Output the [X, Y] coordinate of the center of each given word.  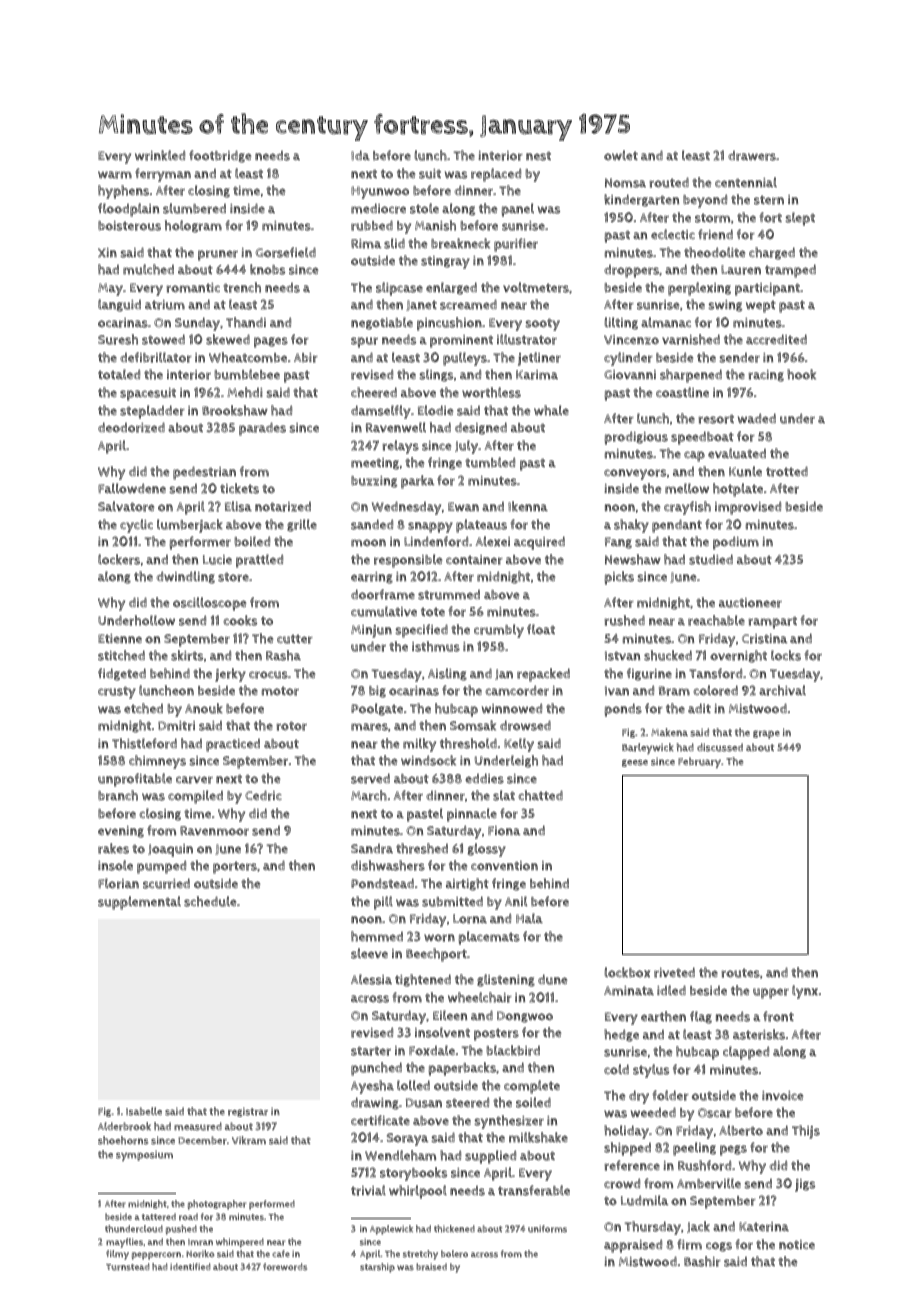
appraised [633, 1246]
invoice [783, 1096]
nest [538, 156]
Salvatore [126, 506]
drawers [752, 156]
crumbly [499, 631]
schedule [210, 901]
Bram [674, 691]
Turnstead [127, 1267]
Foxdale [432, 1050]
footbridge [220, 156]
